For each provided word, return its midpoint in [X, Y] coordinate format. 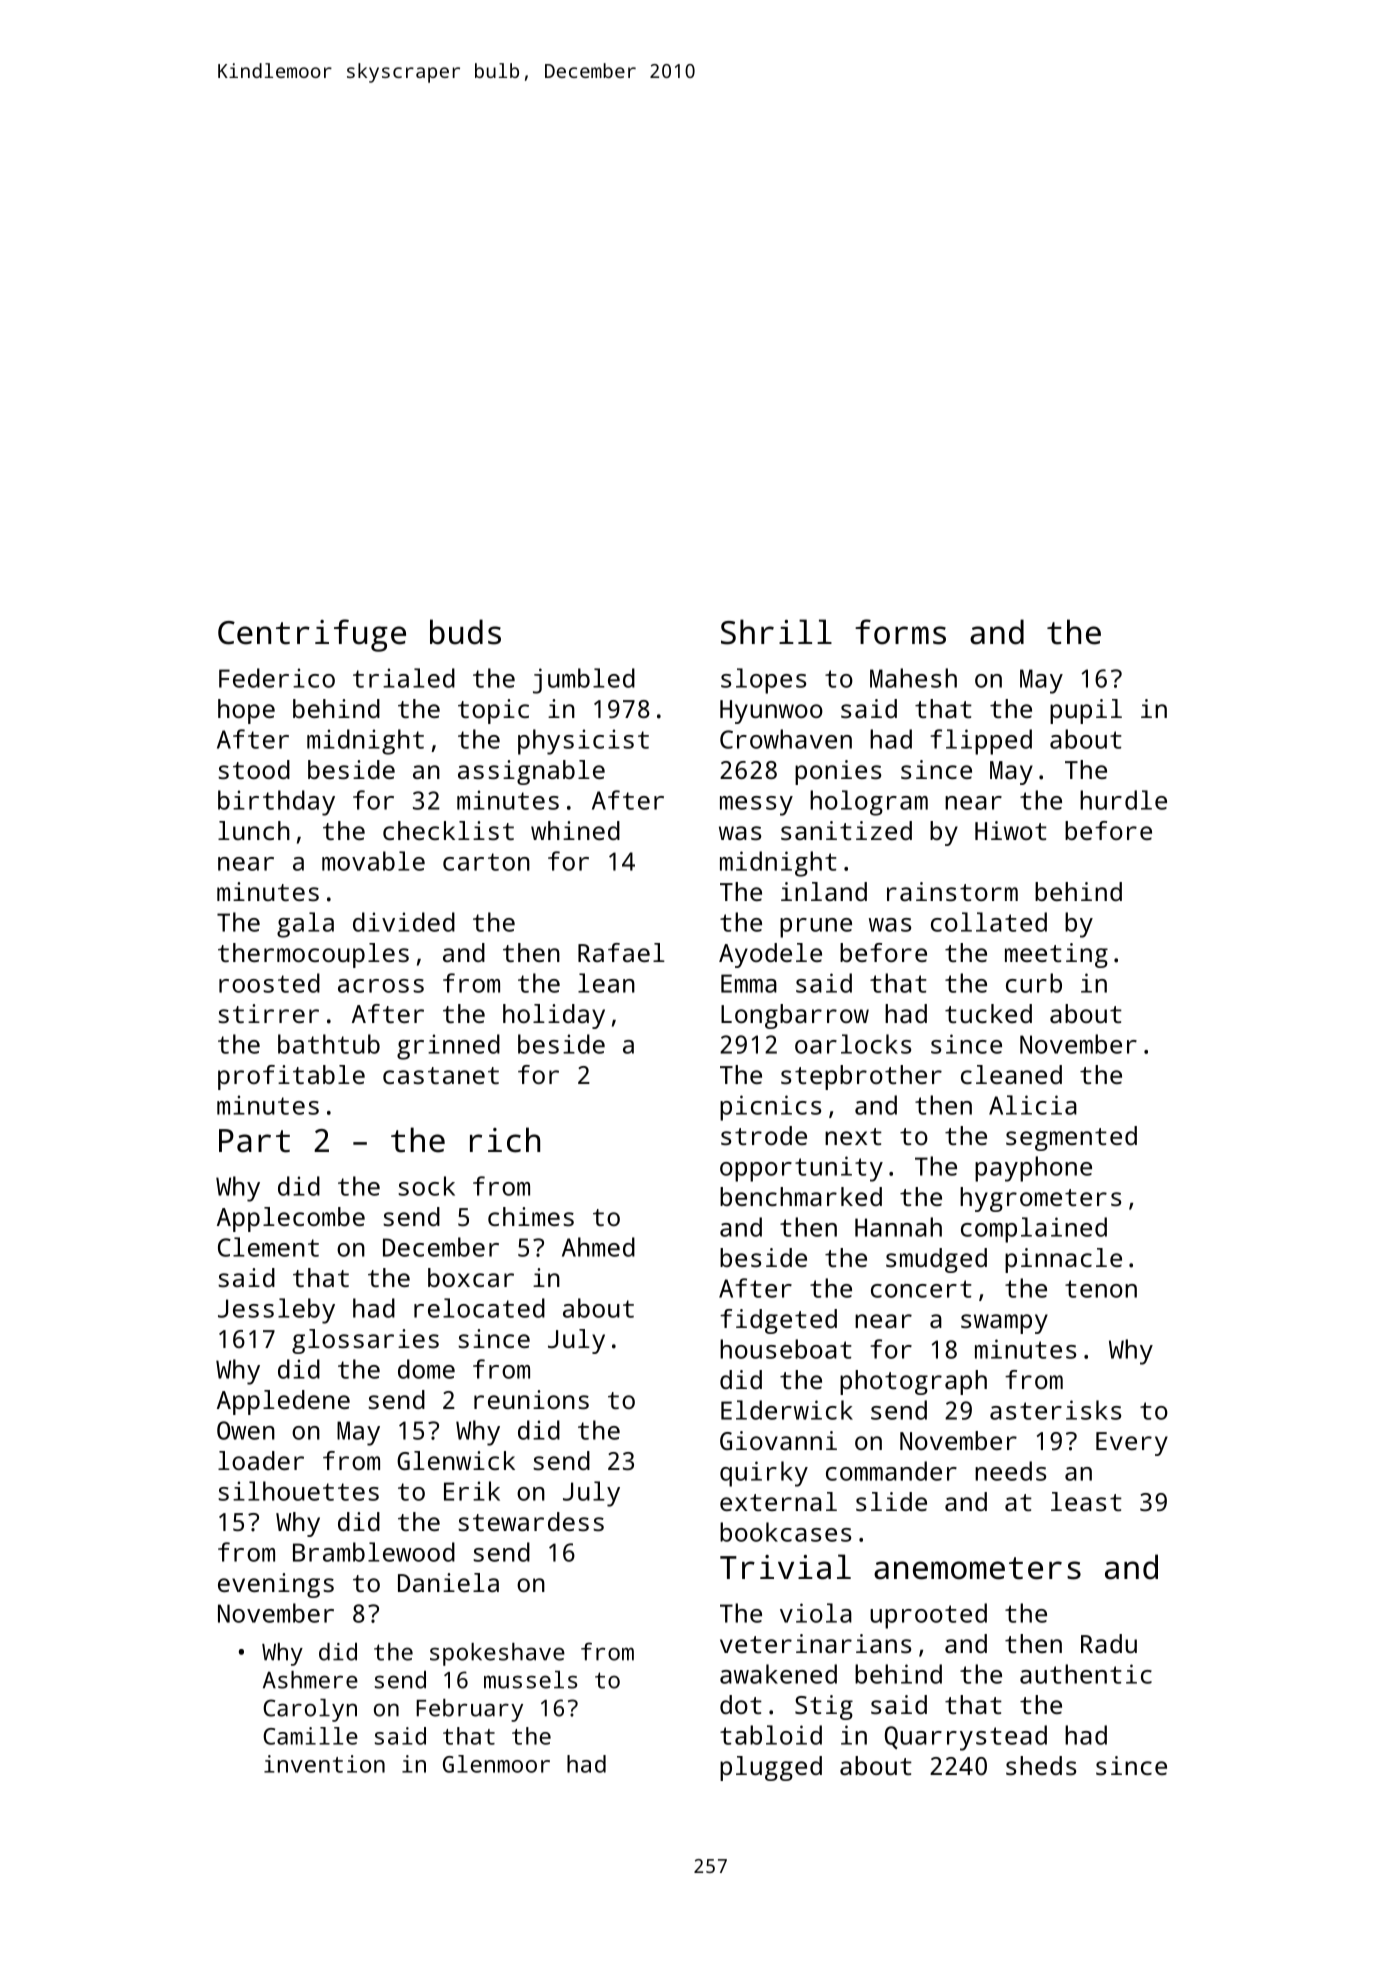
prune [816, 928]
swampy [1004, 1324]
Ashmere [310, 1680]
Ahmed [598, 1247]
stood [254, 769]
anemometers [977, 1568]
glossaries [365, 1341]
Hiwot [1011, 830]
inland [824, 891]
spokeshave [497, 1654]
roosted [269, 983]
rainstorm [952, 891]
